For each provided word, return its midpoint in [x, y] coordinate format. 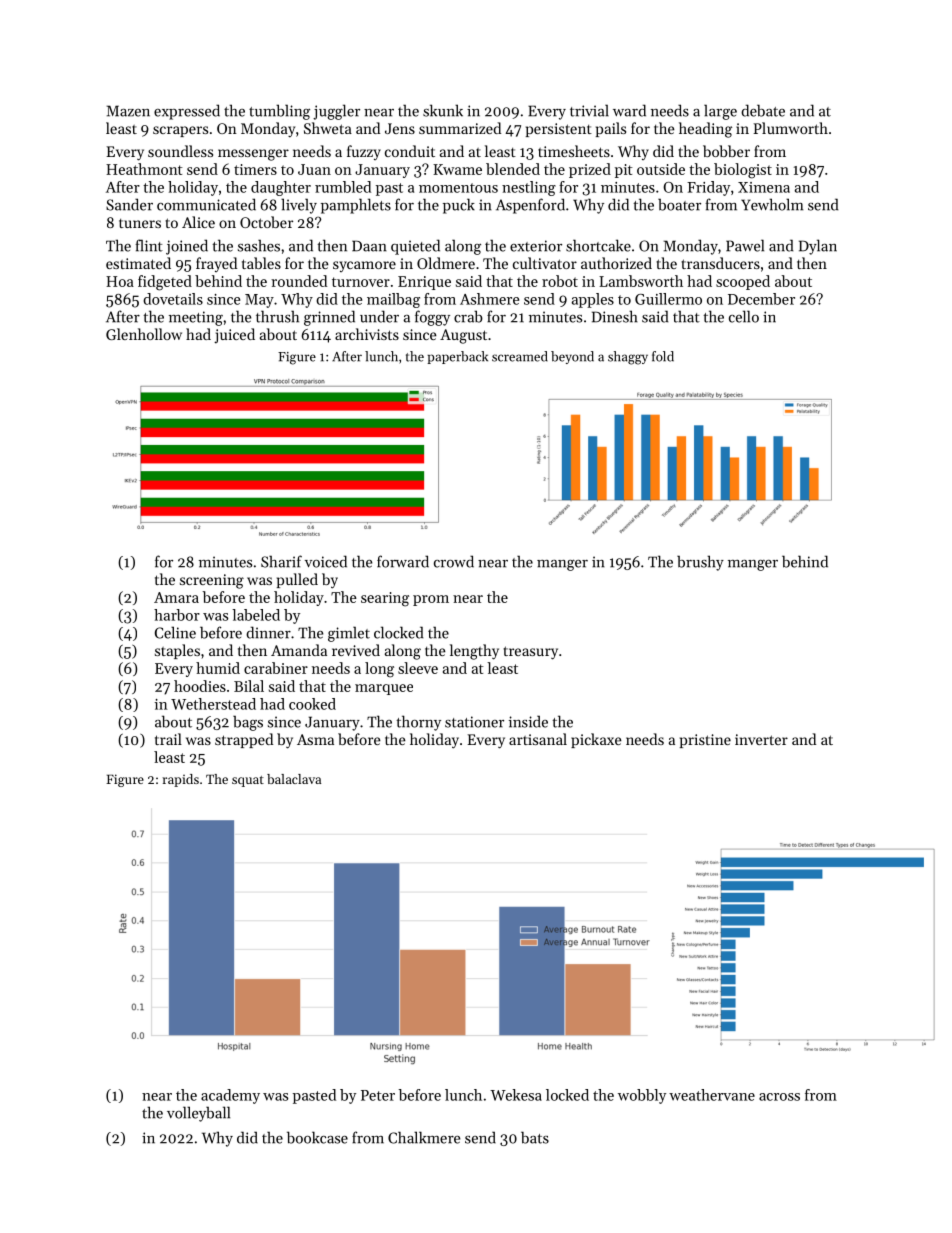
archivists [367, 334]
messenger [253, 155]
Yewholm [772, 204]
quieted [415, 247]
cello [744, 316]
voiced [326, 561]
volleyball [198, 1114]
